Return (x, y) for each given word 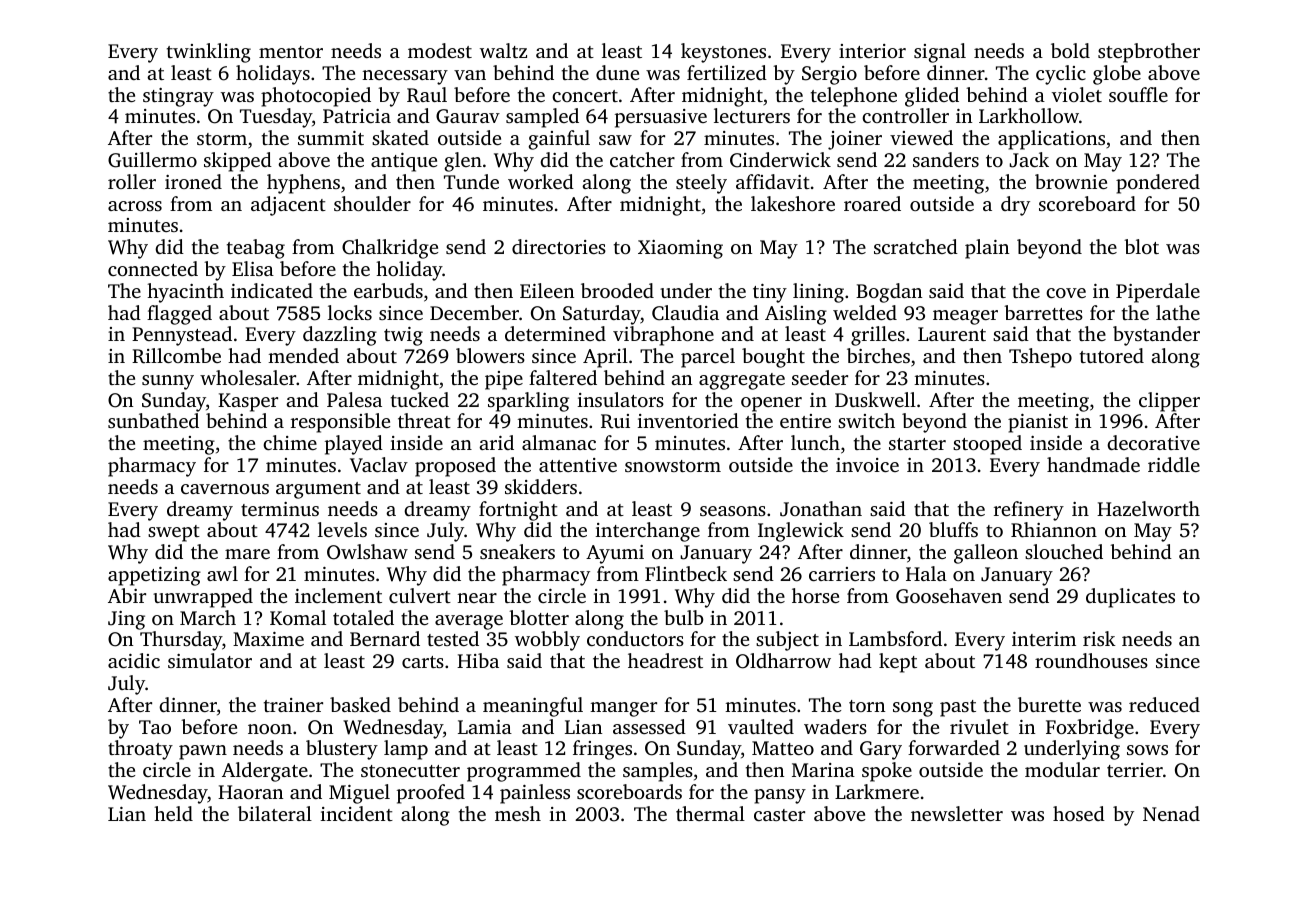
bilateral (275, 813)
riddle (1174, 464)
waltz (503, 50)
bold (1070, 50)
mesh (518, 813)
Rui (615, 421)
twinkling (209, 53)
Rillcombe (176, 356)
